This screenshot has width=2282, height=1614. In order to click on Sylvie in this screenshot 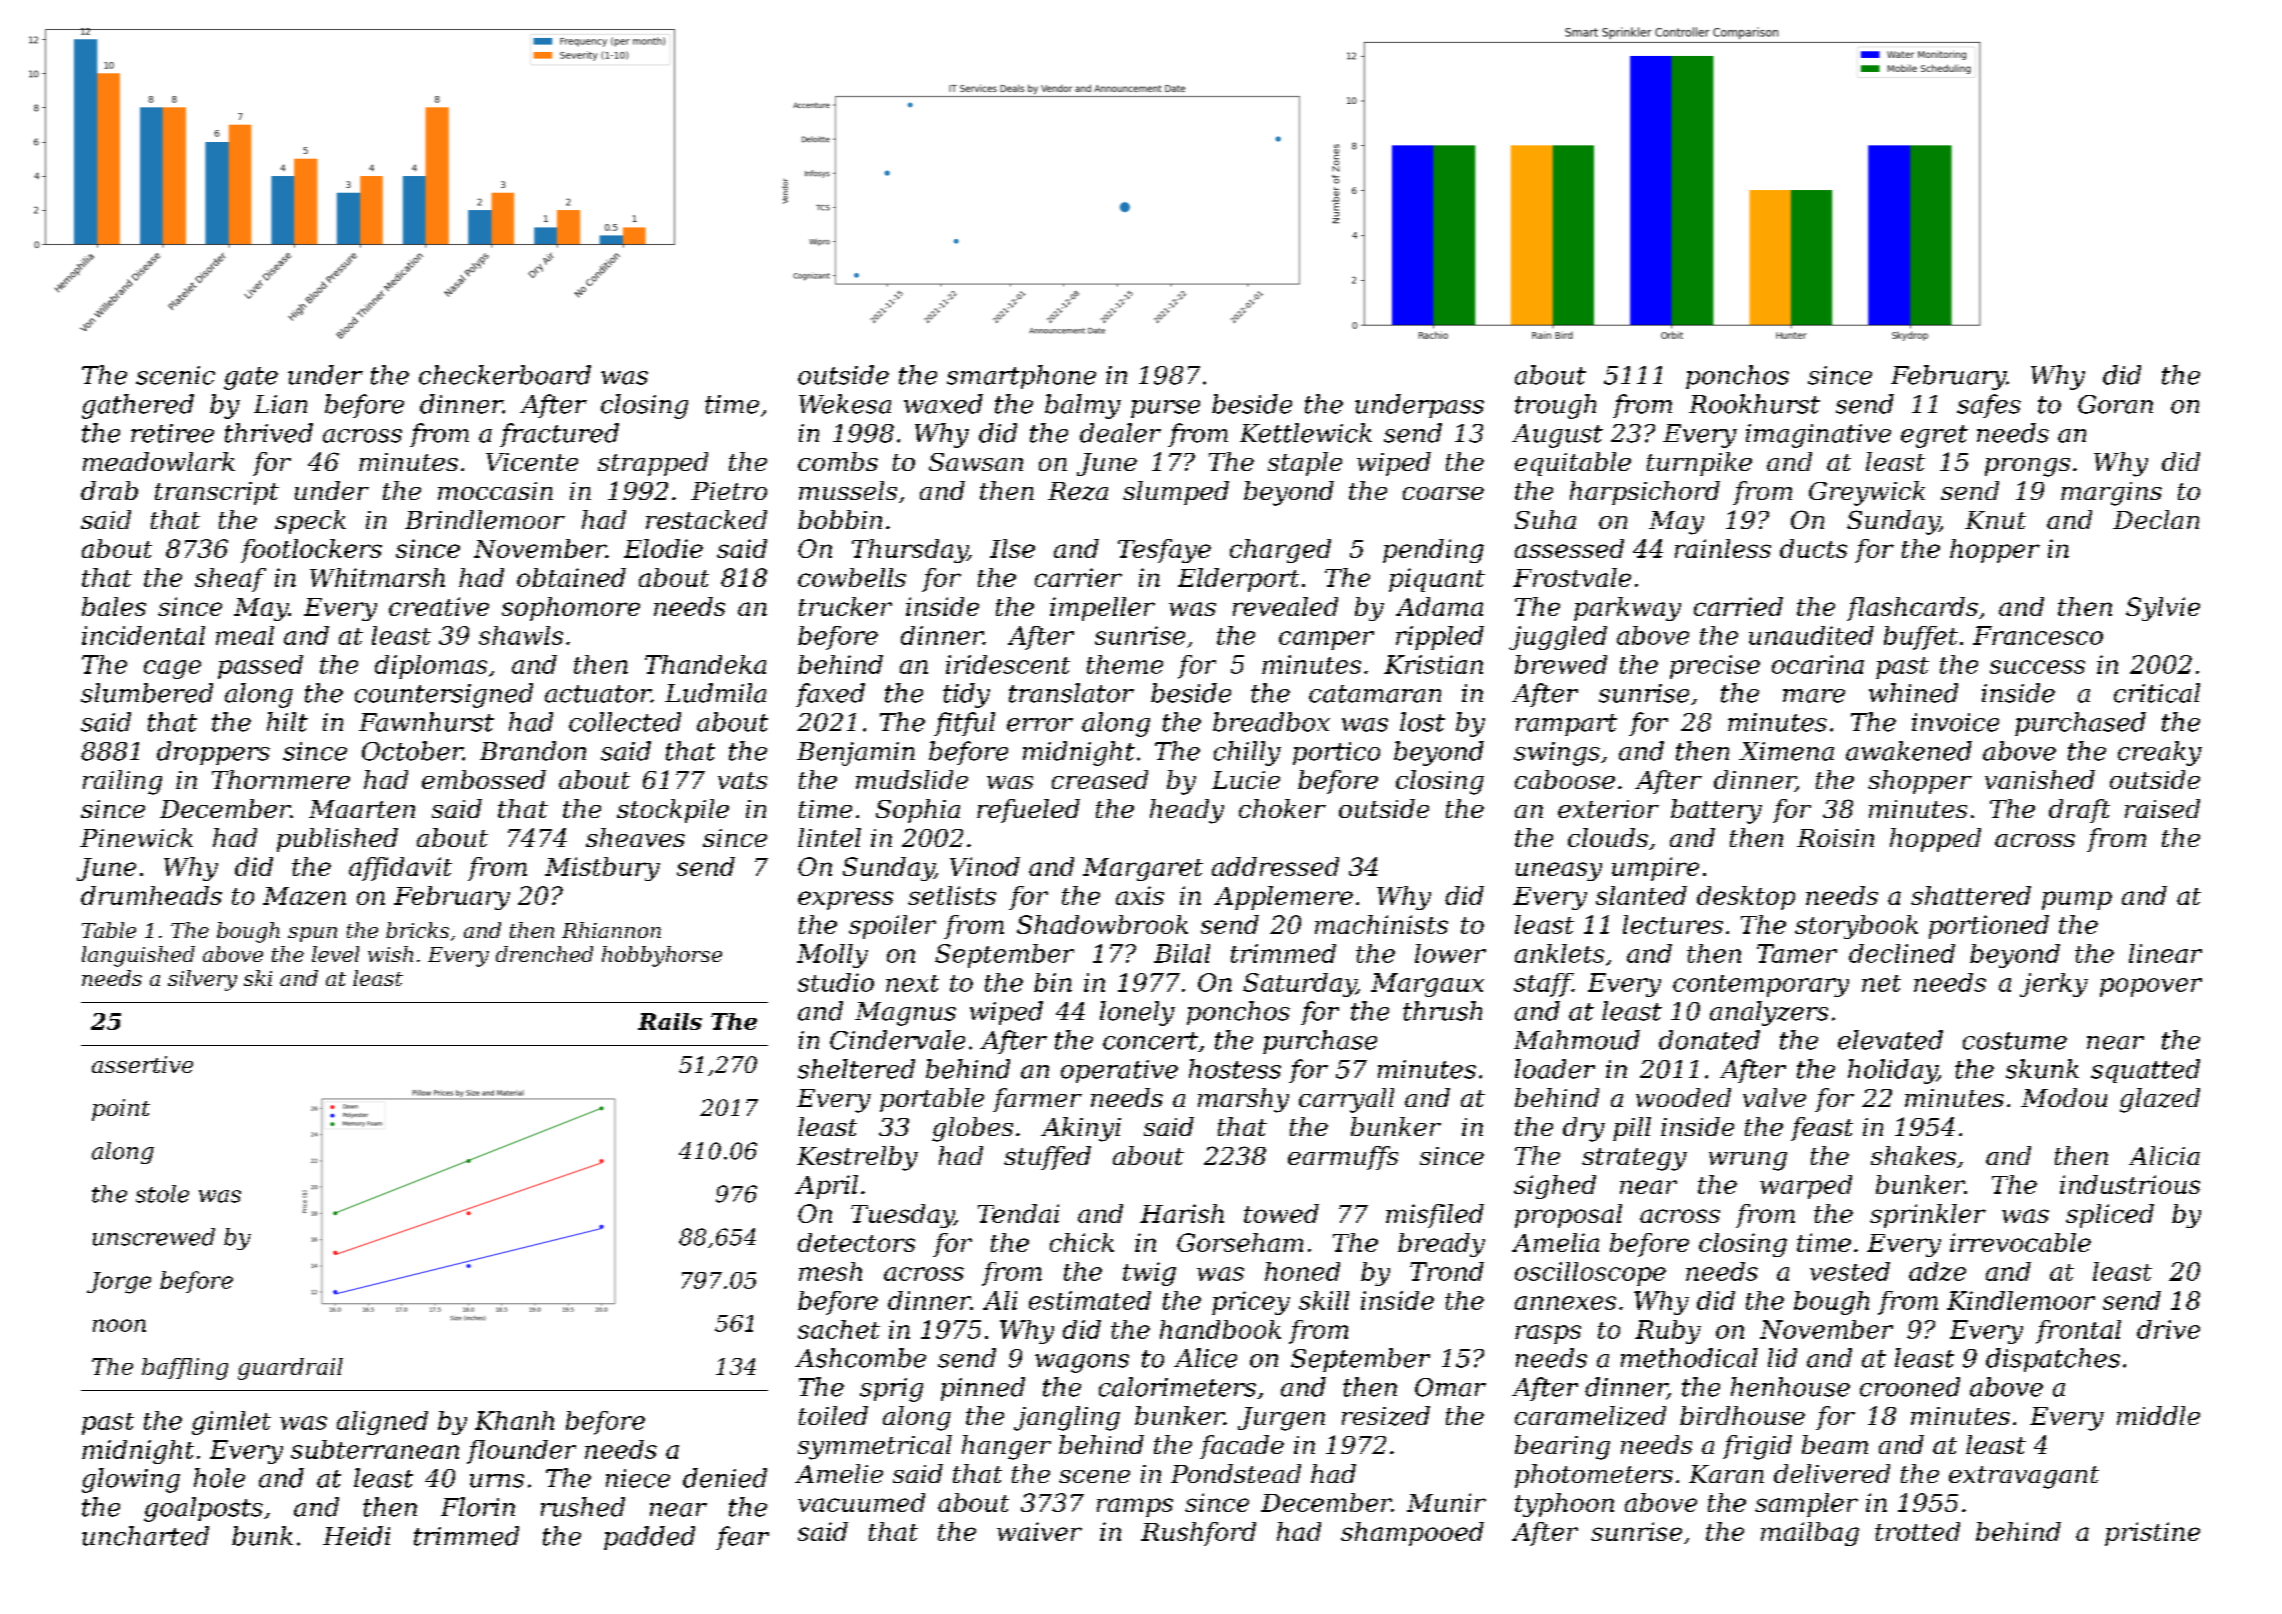, I will do `click(2163, 609)`.
